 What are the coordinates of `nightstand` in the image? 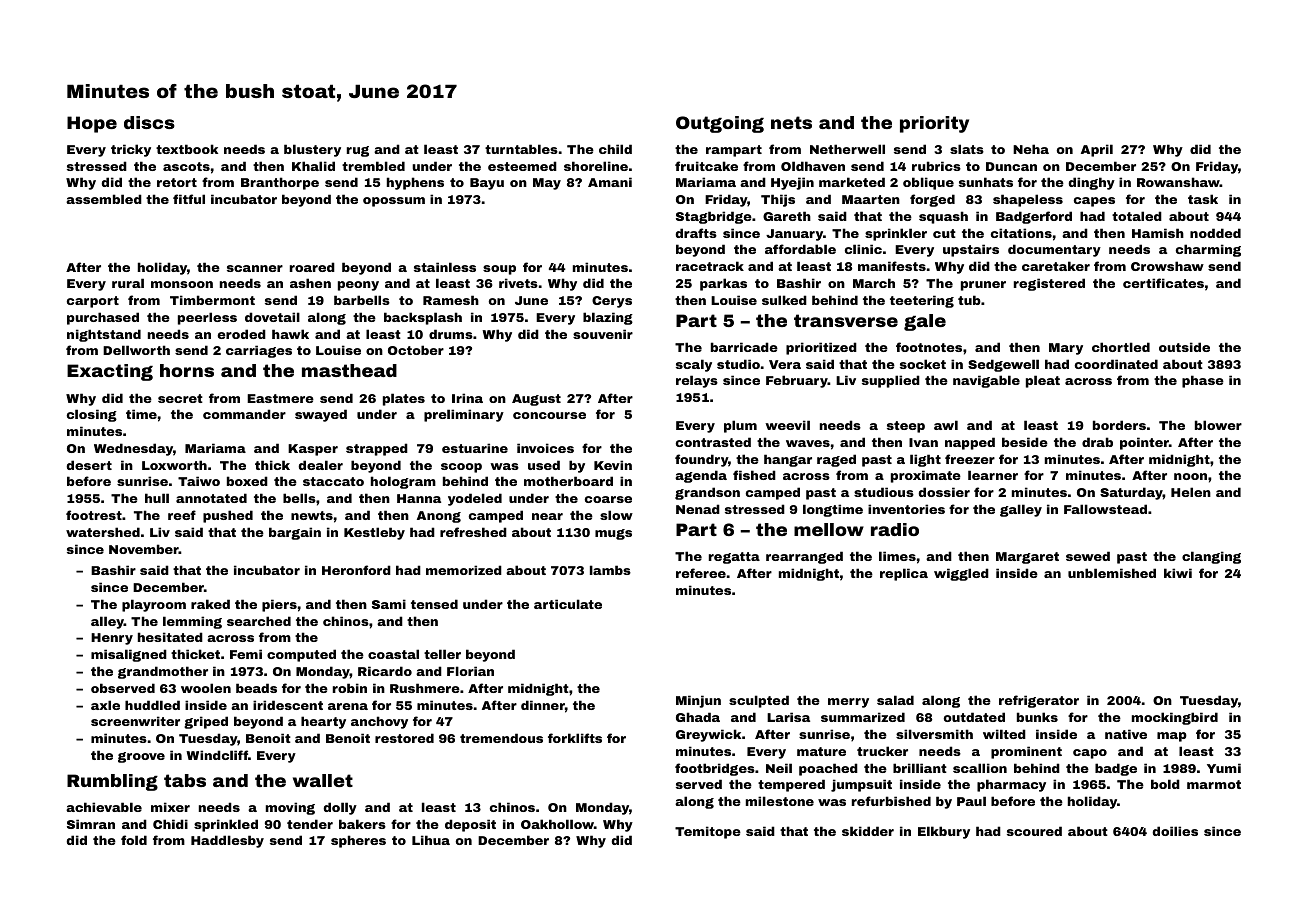 It's located at (104, 335).
